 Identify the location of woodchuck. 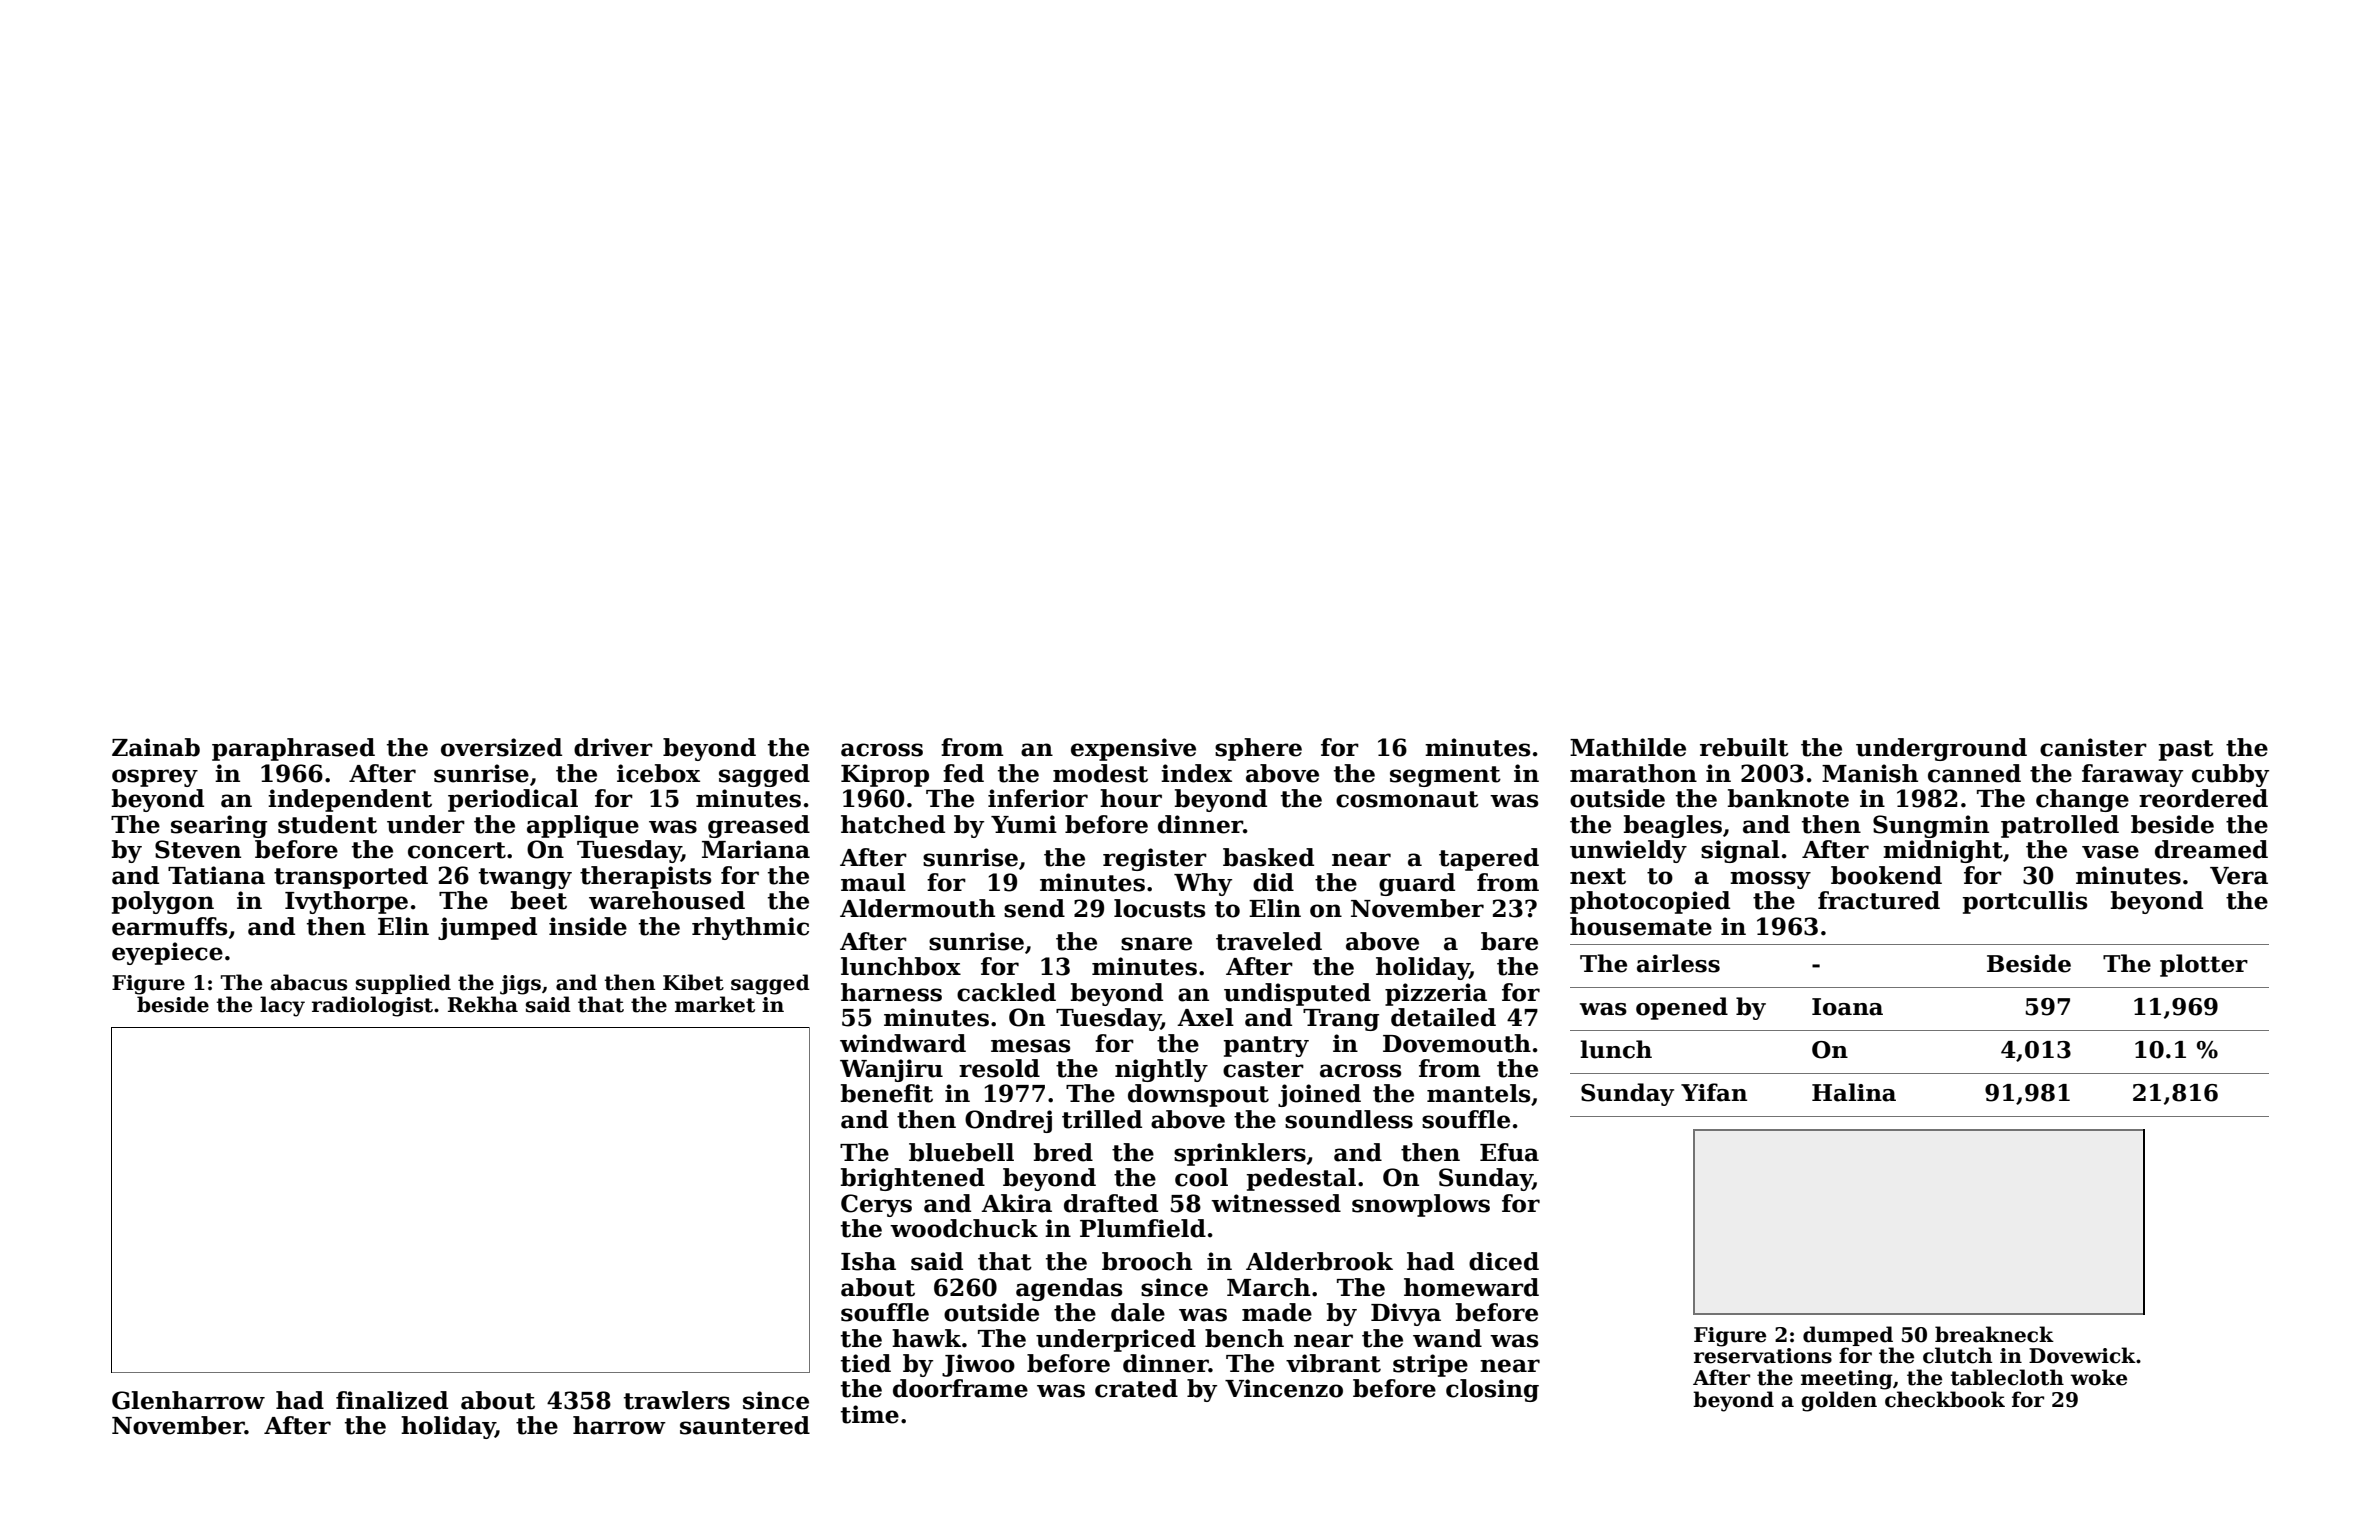
(964, 1228).
